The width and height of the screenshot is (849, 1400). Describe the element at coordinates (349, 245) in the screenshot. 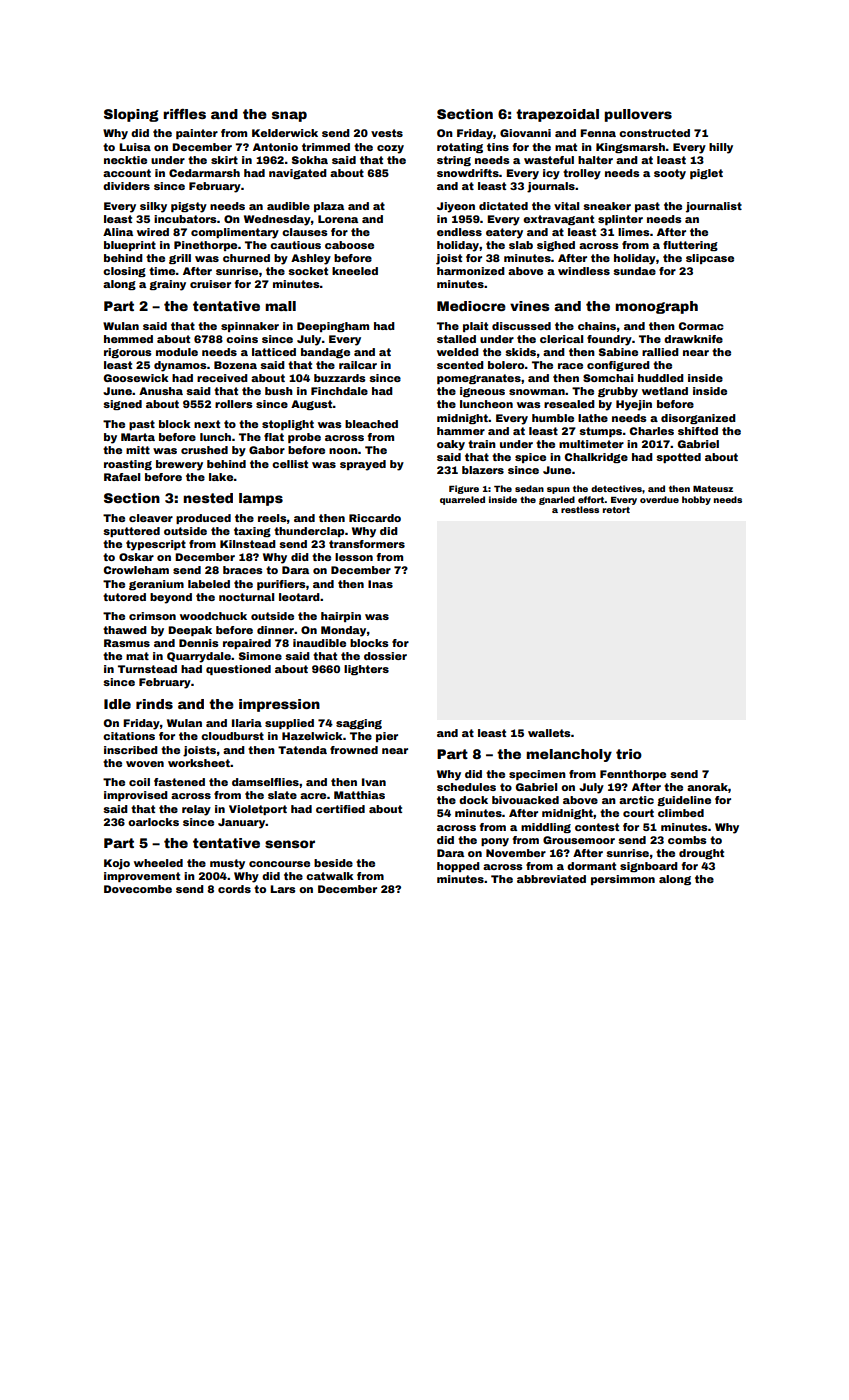

I see `caboose` at that location.
